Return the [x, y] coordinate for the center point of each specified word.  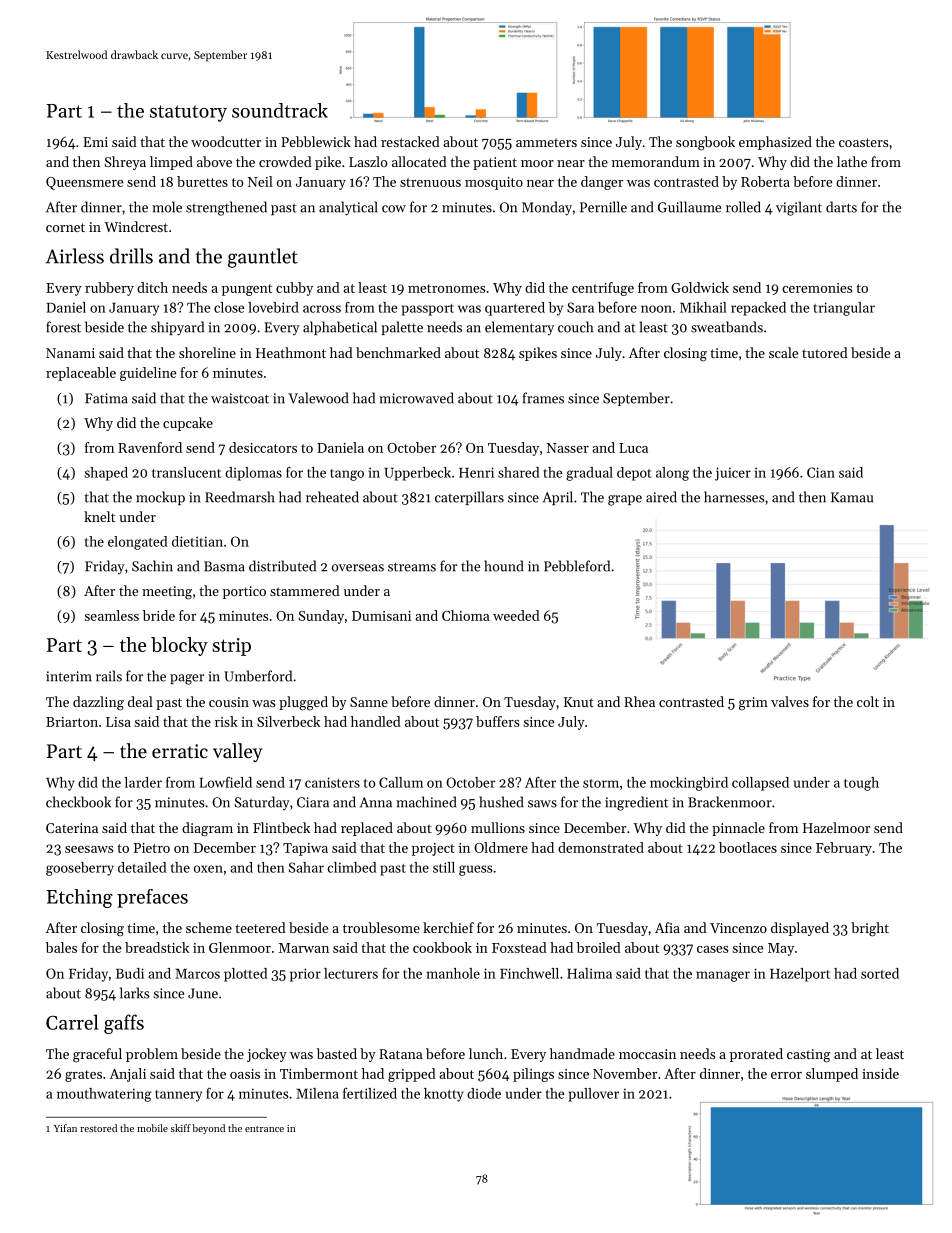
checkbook [78, 802]
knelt [99, 516]
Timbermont [319, 1073]
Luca [633, 448]
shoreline [207, 352]
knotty [444, 1095]
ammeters [546, 142]
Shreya [125, 163]
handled [376, 721]
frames [543, 398]
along [672, 474]
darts [841, 207]
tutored [825, 352]
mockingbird [689, 784]
